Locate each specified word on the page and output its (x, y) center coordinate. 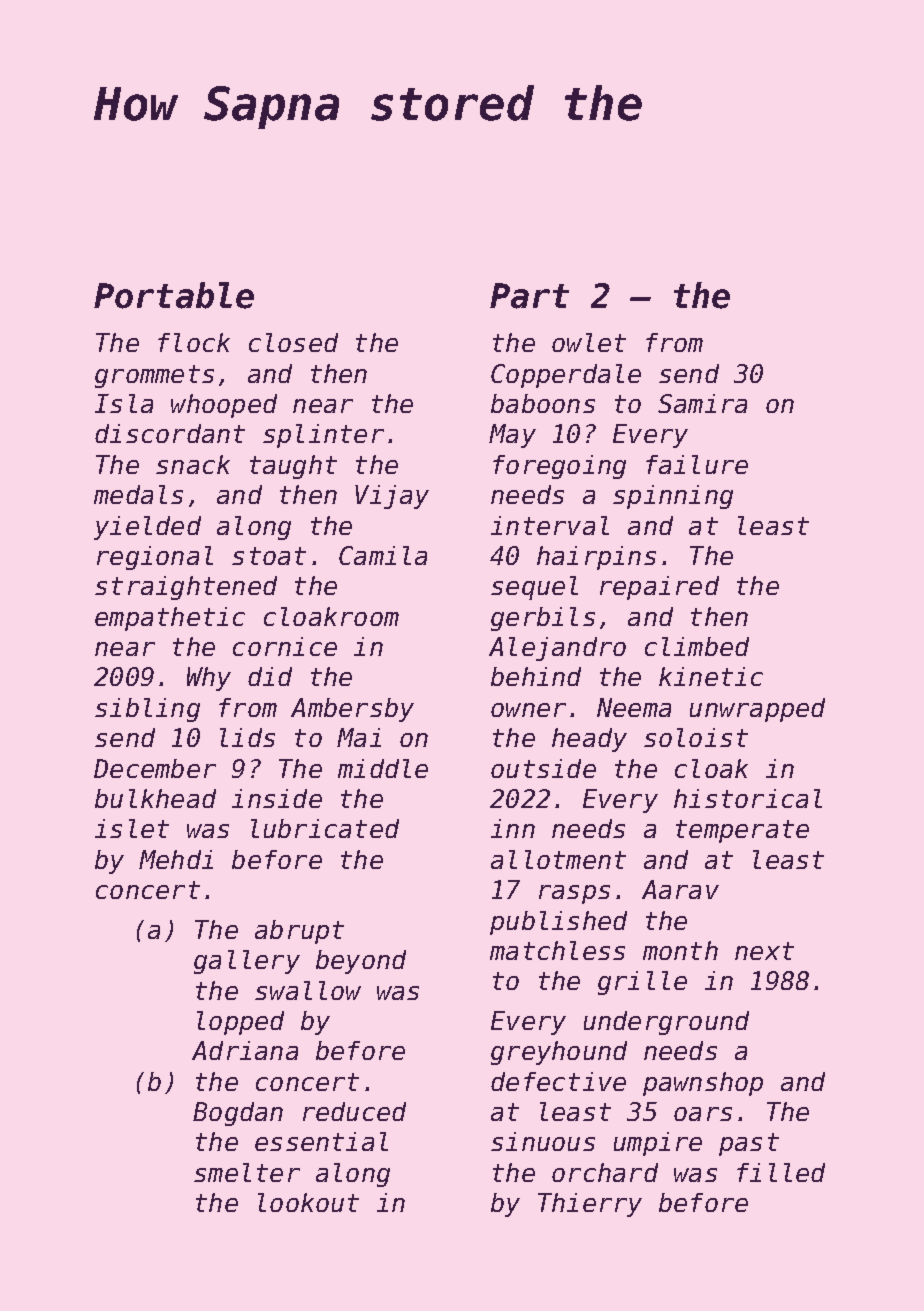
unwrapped (757, 710)
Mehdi (176, 859)
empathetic (170, 619)
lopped (240, 1023)
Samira (702, 403)
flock (194, 342)
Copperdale (566, 376)
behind (536, 676)
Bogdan (238, 1114)
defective (558, 1081)
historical (748, 798)
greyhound (559, 1053)
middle (383, 768)
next (764, 951)
